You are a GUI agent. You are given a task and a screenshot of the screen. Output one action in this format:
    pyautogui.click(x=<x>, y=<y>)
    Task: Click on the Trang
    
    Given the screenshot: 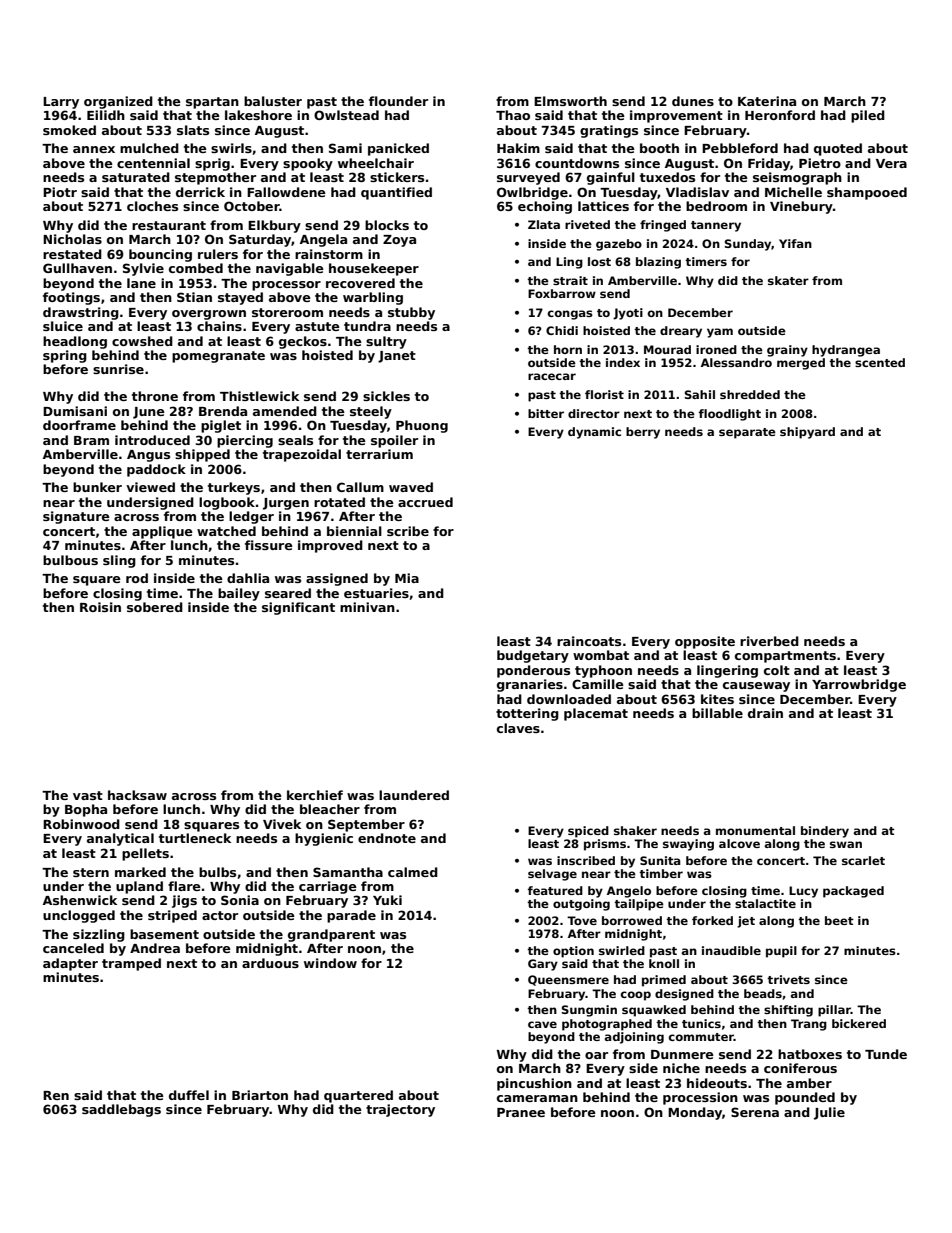 What is the action you would take?
    pyautogui.click(x=809, y=1025)
